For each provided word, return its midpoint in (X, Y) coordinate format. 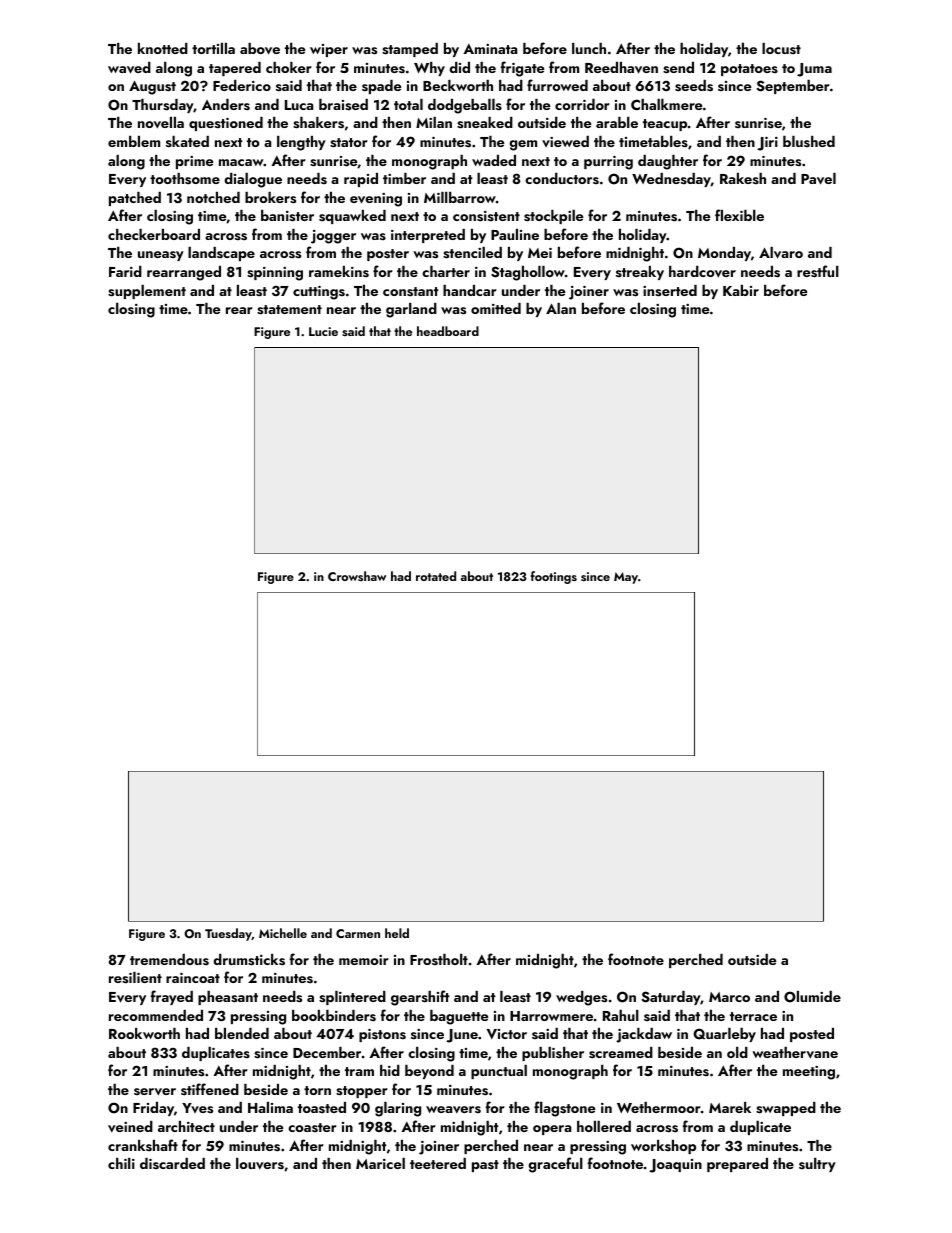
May (626, 578)
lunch (589, 48)
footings (554, 577)
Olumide (812, 997)
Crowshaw (357, 576)
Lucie (323, 331)
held (397, 933)
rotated (436, 576)
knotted (163, 48)
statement (289, 310)
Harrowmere (551, 1016)
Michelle (283, 933)
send (678, 68)
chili (121, 1163)
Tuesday (228, 934)
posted (812, 1035)
